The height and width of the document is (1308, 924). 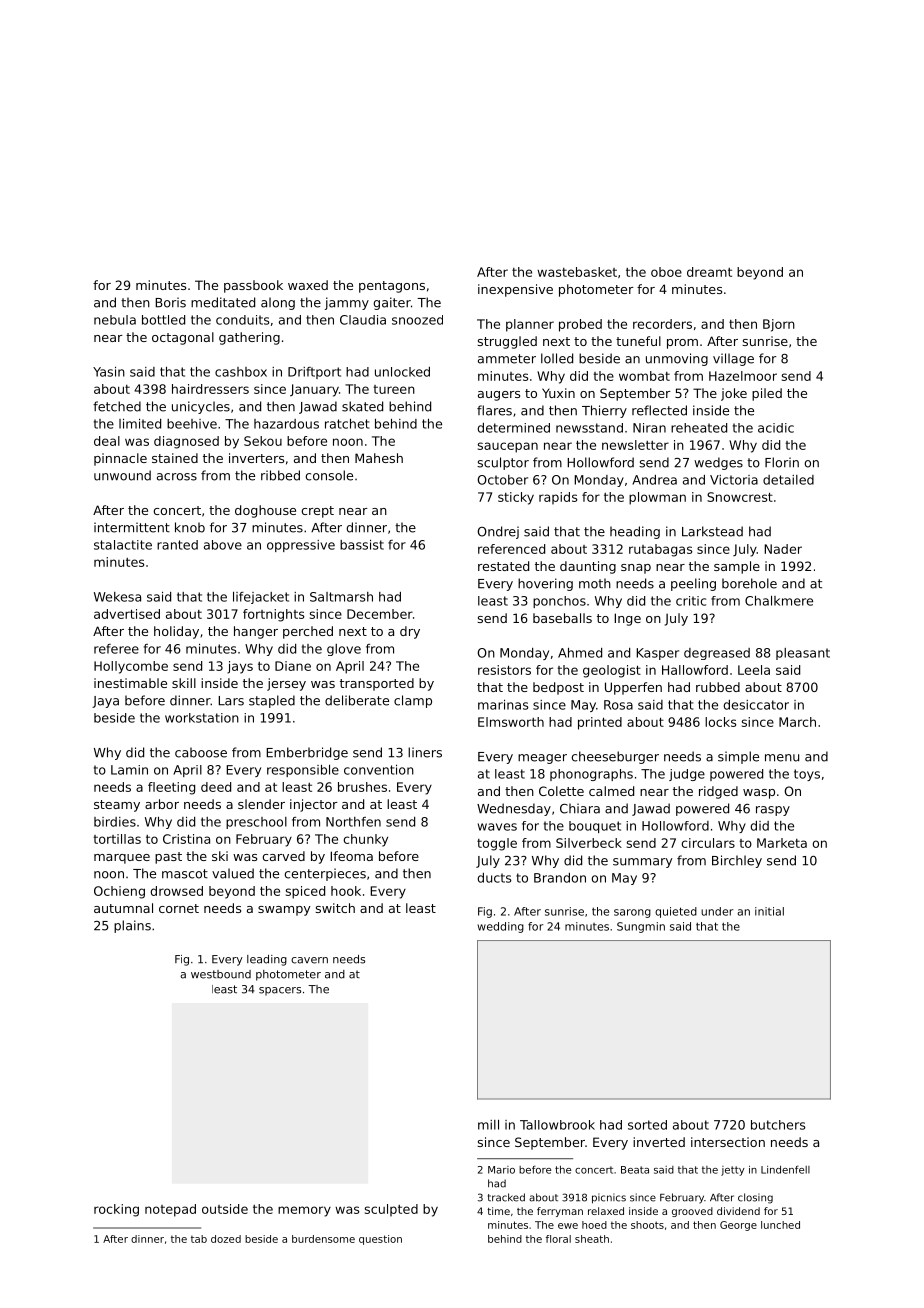 What do you see at coordinates (116, 1210) in the document?
I see `rocking` at bounding box center [116, 1210].
